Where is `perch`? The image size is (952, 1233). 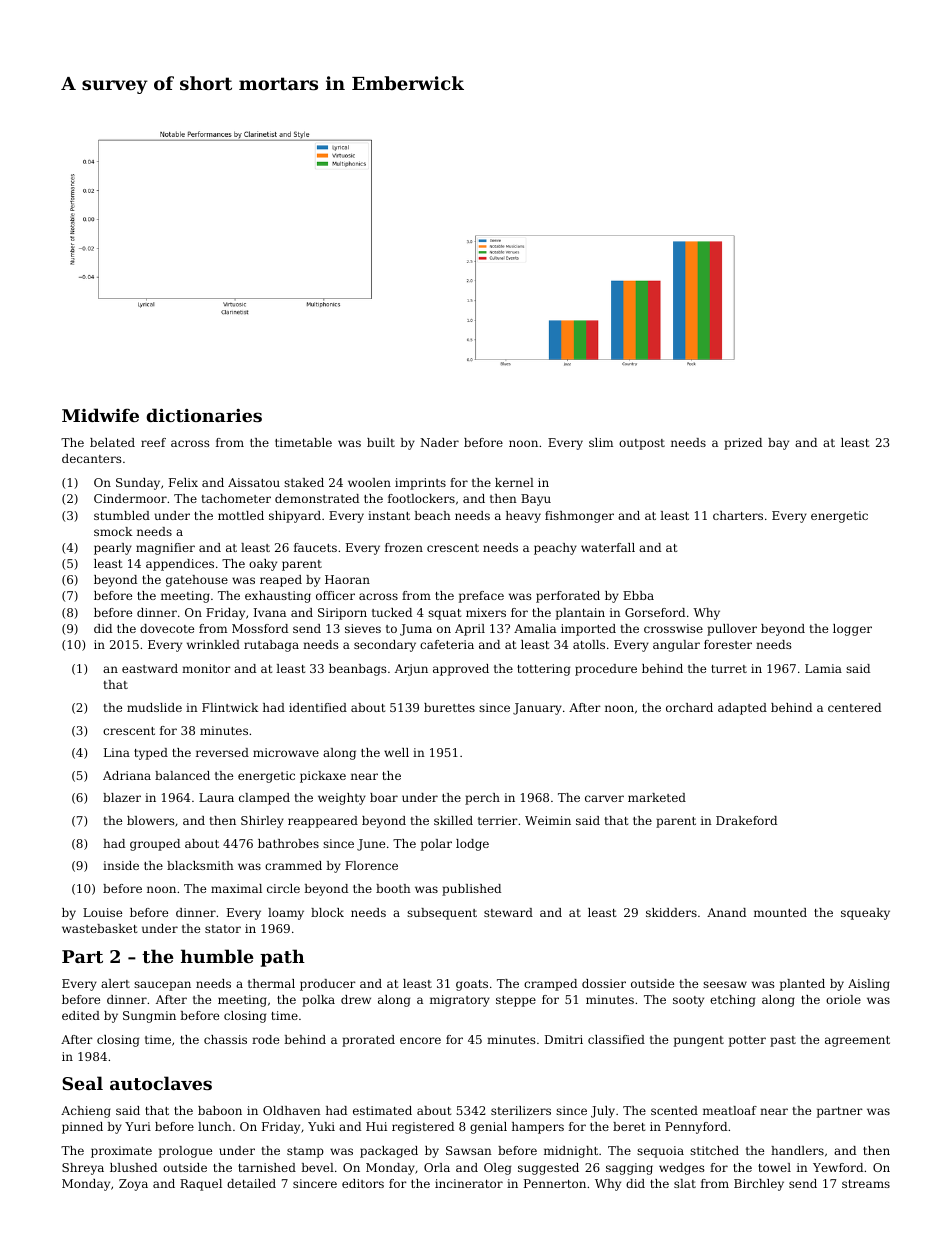
perch is located at coordinates (482, 799).
